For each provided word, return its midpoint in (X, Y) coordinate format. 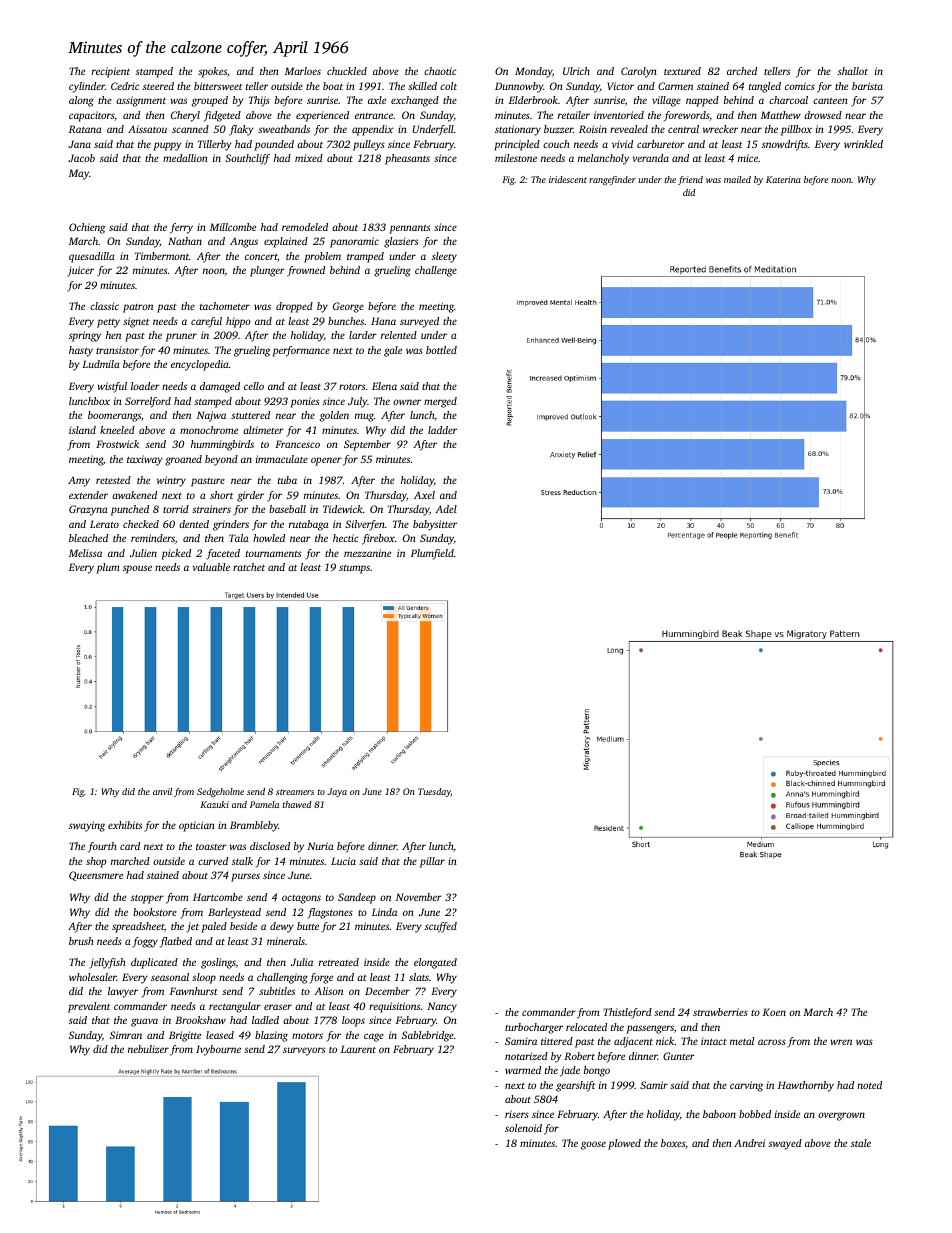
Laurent (358, 1049)
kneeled (117, 430)
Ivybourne (218, 1050)
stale (861, 1143)
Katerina (783, 179)
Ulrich (576, 71)
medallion (185, 158)
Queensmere (96, 876)
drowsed (823, 115)
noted (869, 1085)
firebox (378, 539)
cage (374, 1037)
